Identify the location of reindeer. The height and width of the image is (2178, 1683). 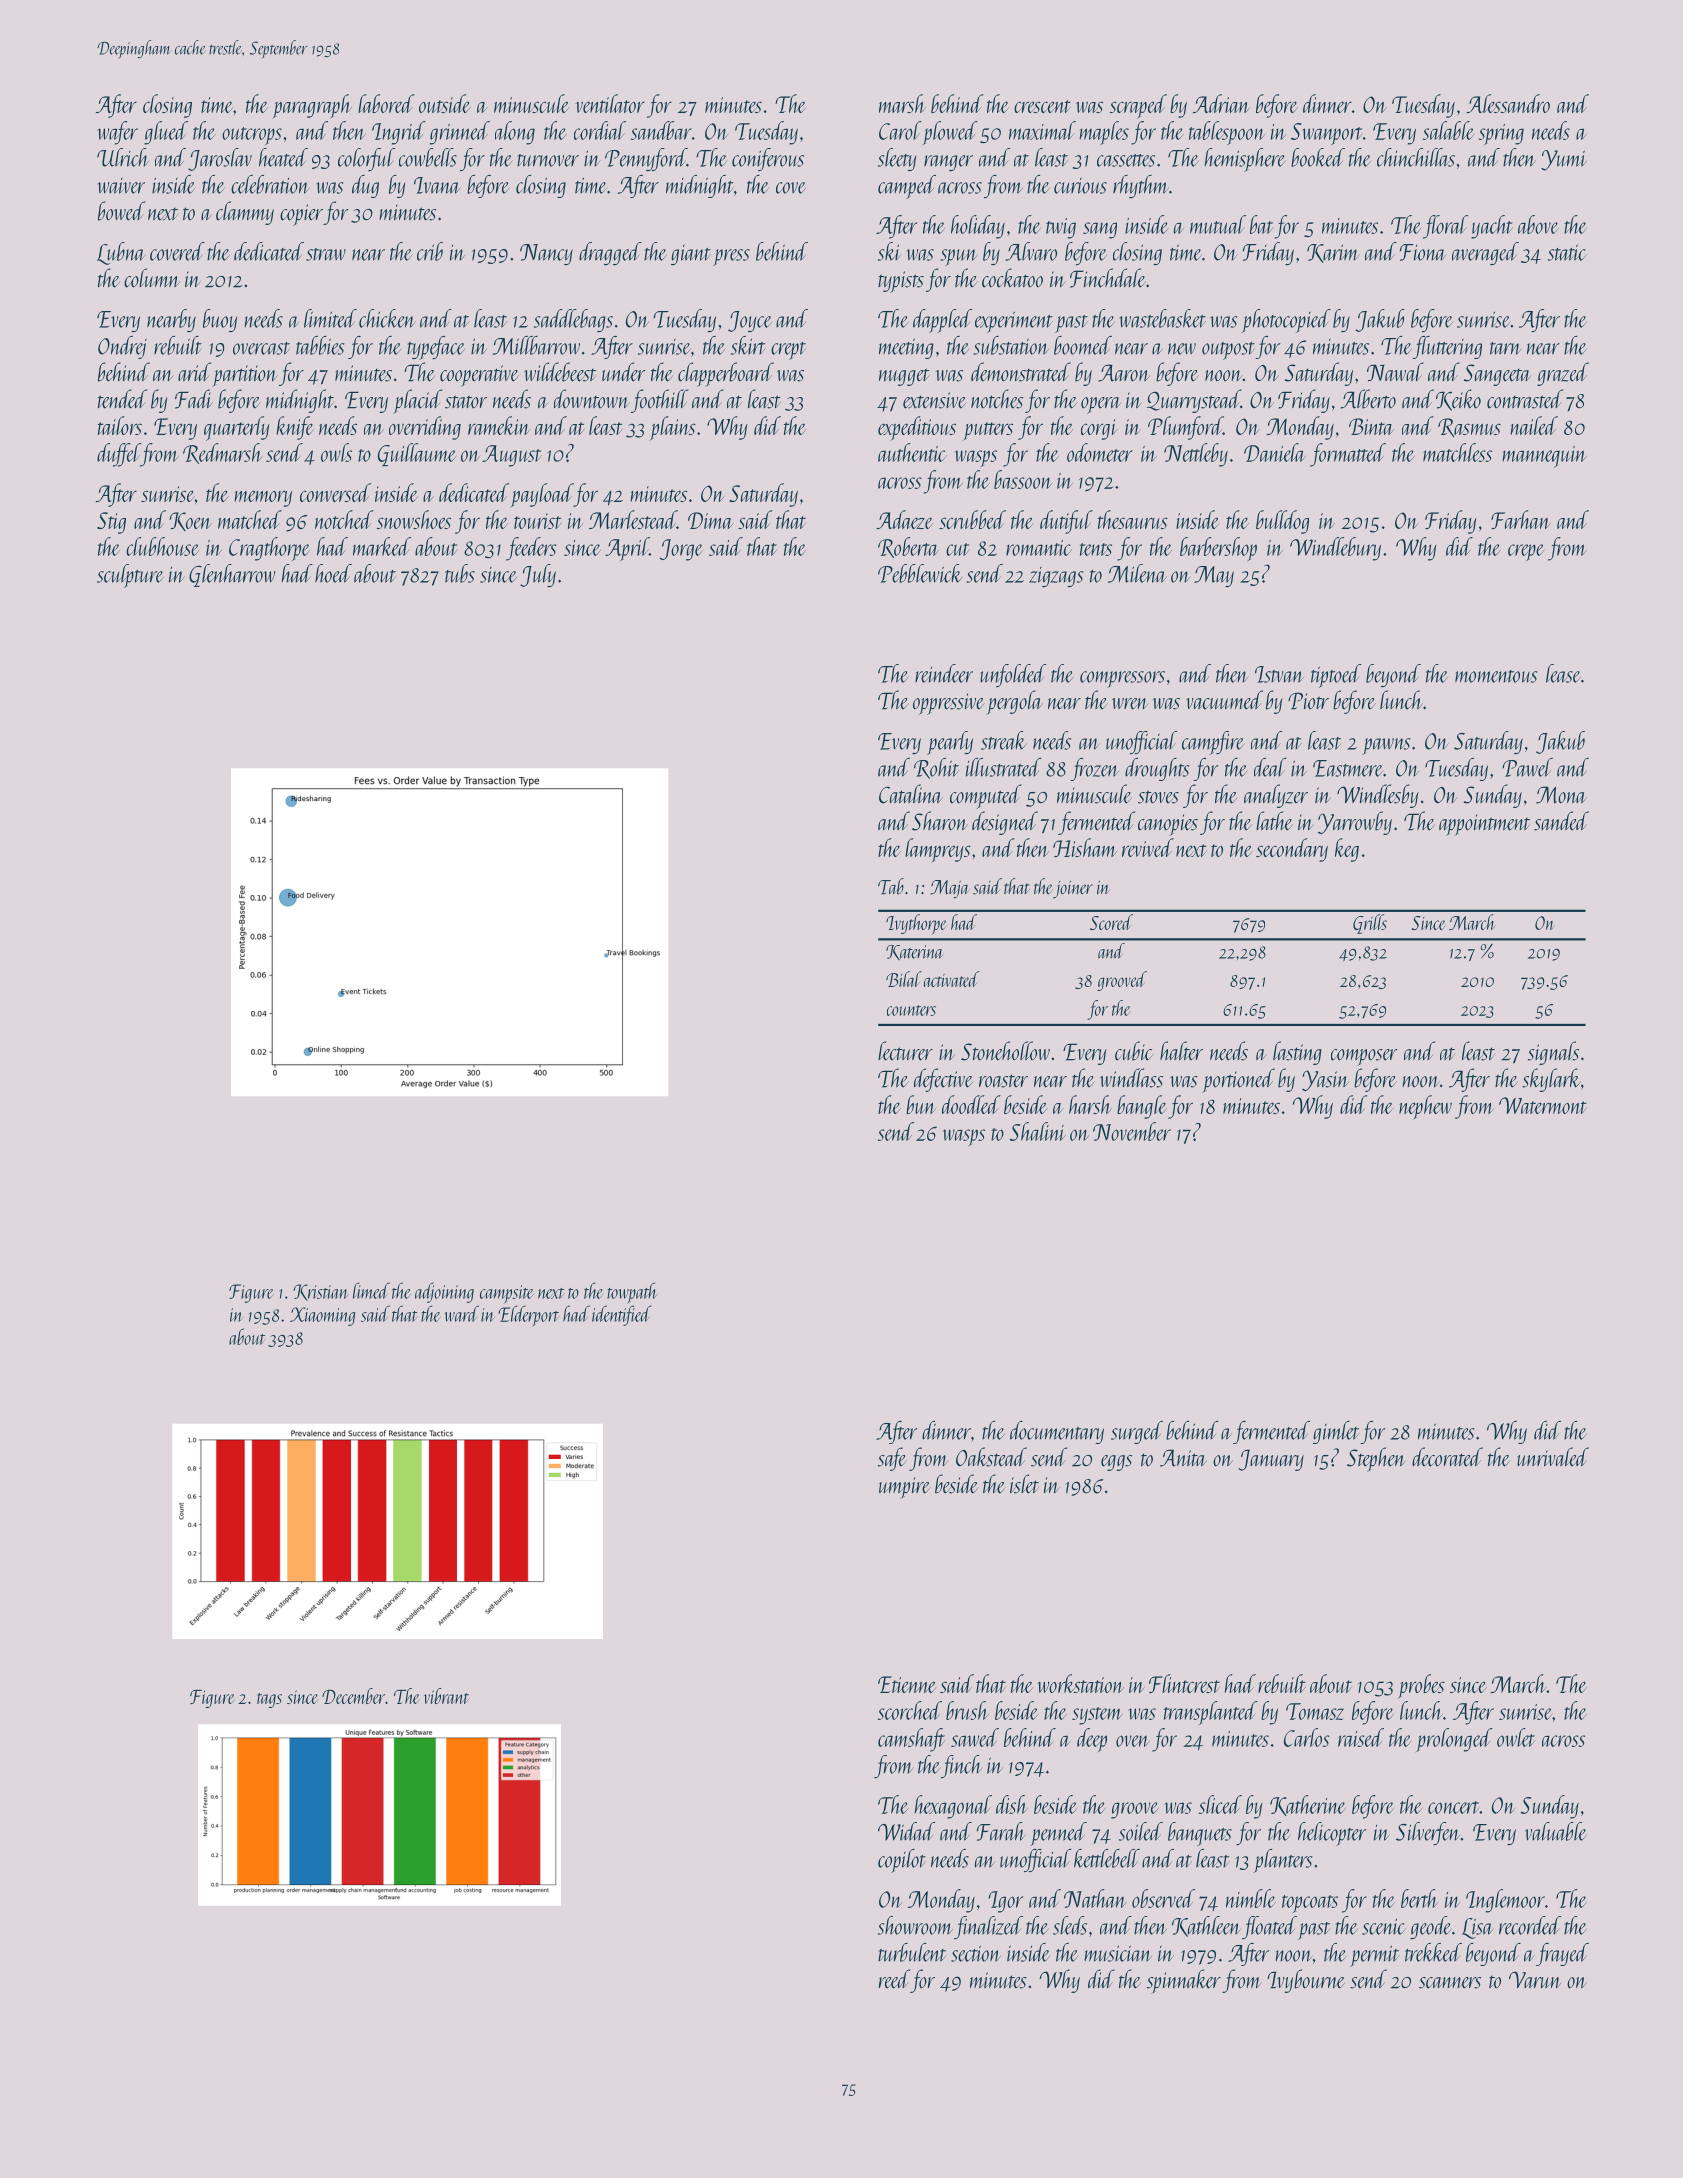
(944, 673).
